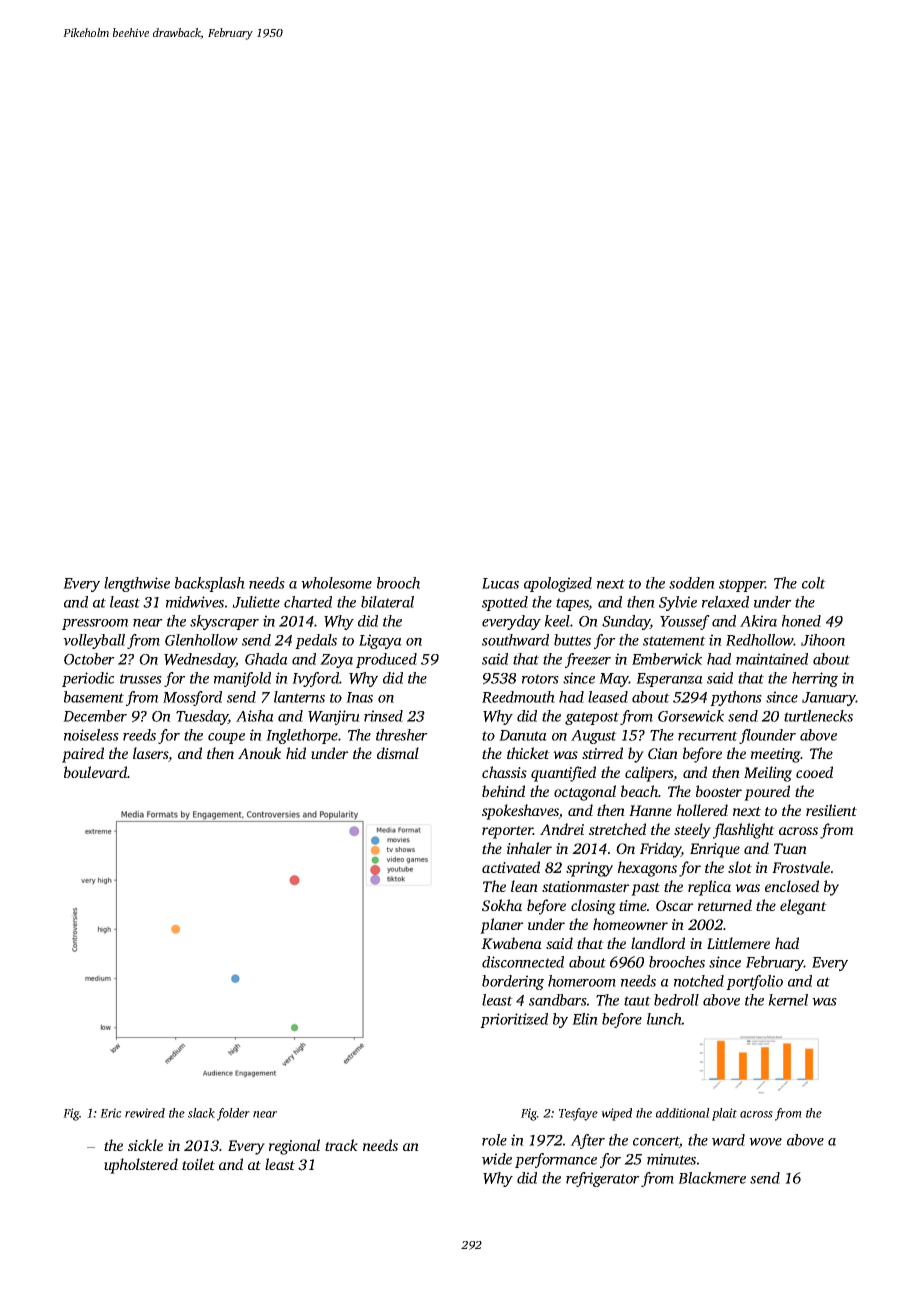  What do you see at coordinates (137, 584) in the document?
I see `lengthwise` at bounding box center [137, 584].
